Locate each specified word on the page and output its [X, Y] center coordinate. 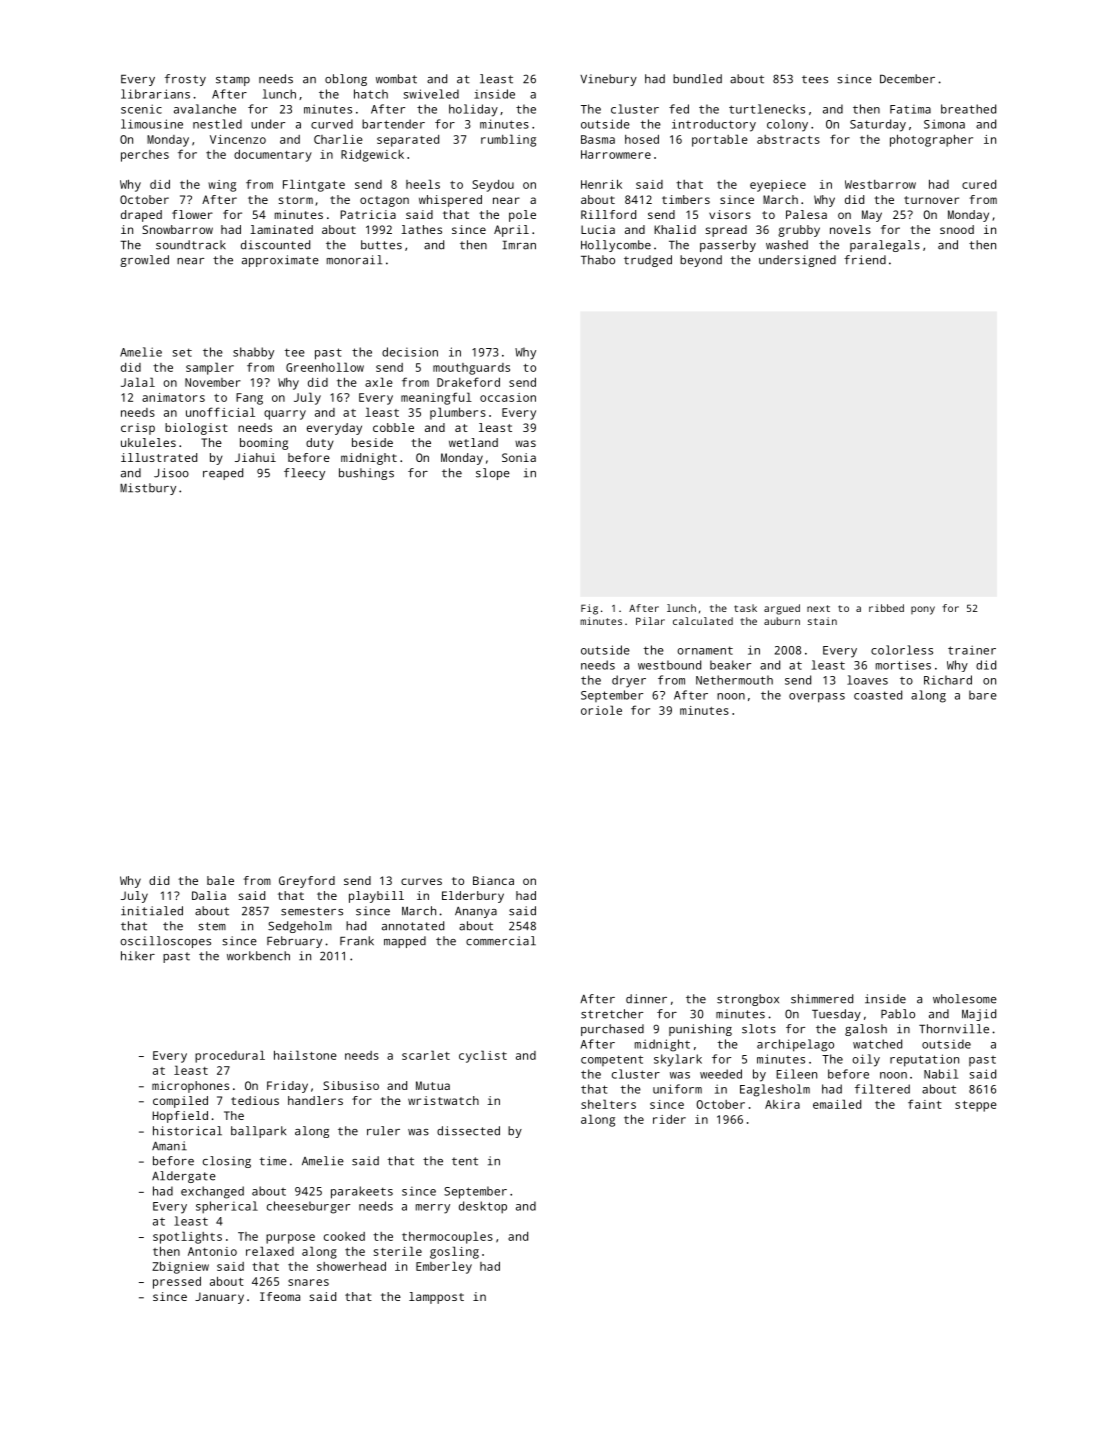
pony [923, 610]
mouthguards [471, 369]
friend [865, 260]
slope [493, 474]
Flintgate [314, 185]
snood [957, 229]
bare [983, 695]
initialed [152, 911]
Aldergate [184, 1177]
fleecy [304, 474]
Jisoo [171, 473]
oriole [601, 710]
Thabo [598, 260]
